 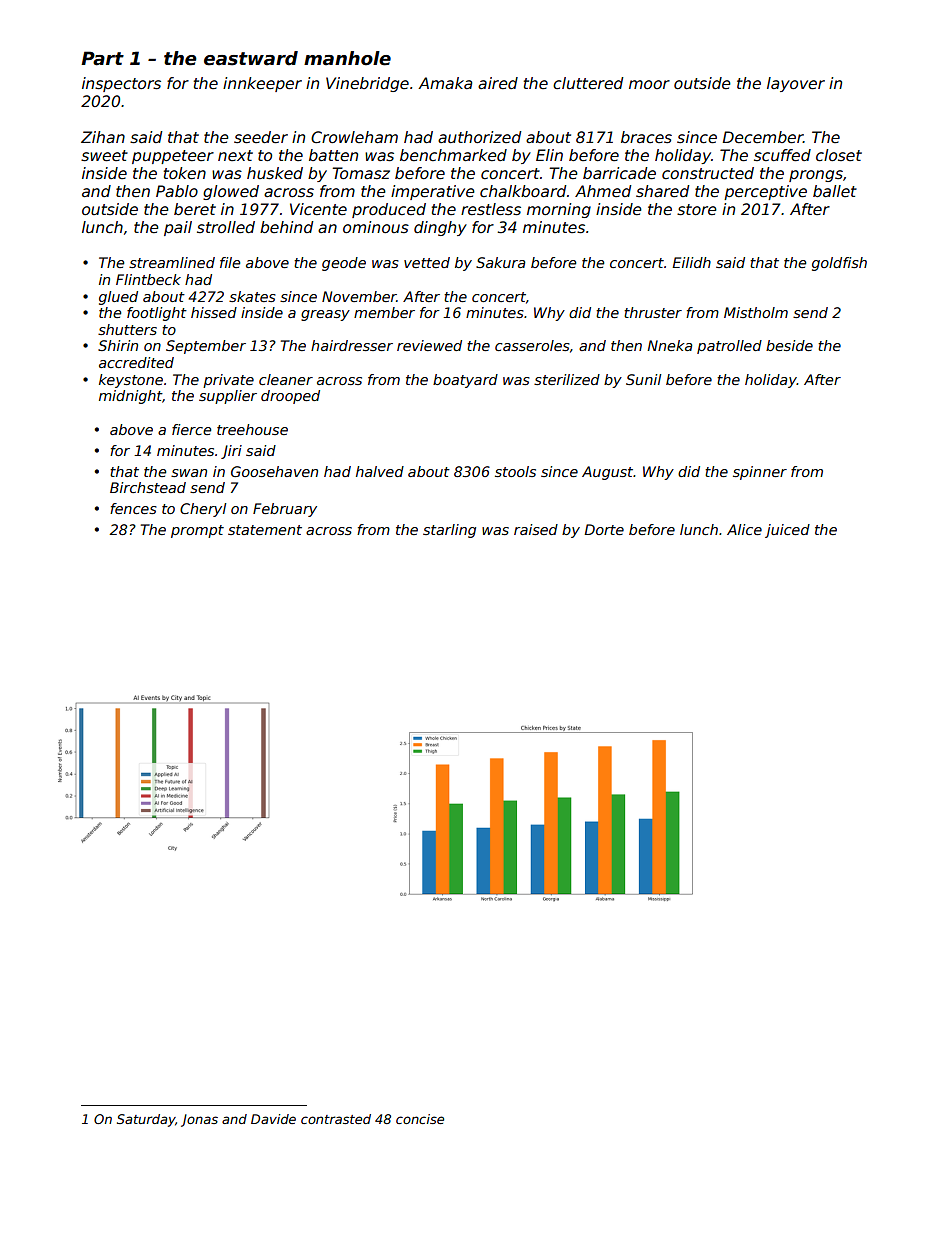 What do you see at coordinates (536, 529) in the document?
I see `raised` at bounding box center [536, 529].
